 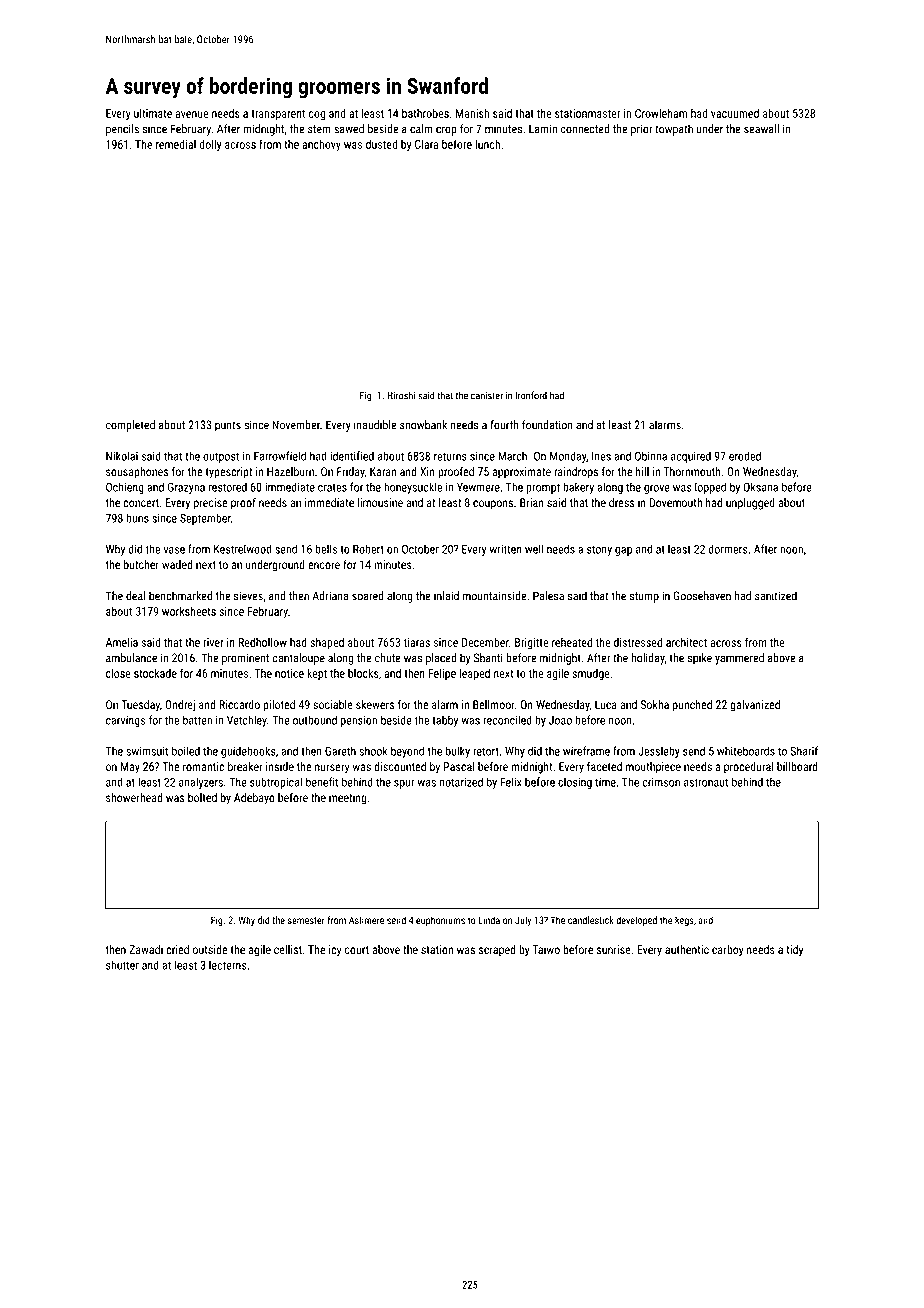 I want to click on worksheets, so click(x=189, y=611).
